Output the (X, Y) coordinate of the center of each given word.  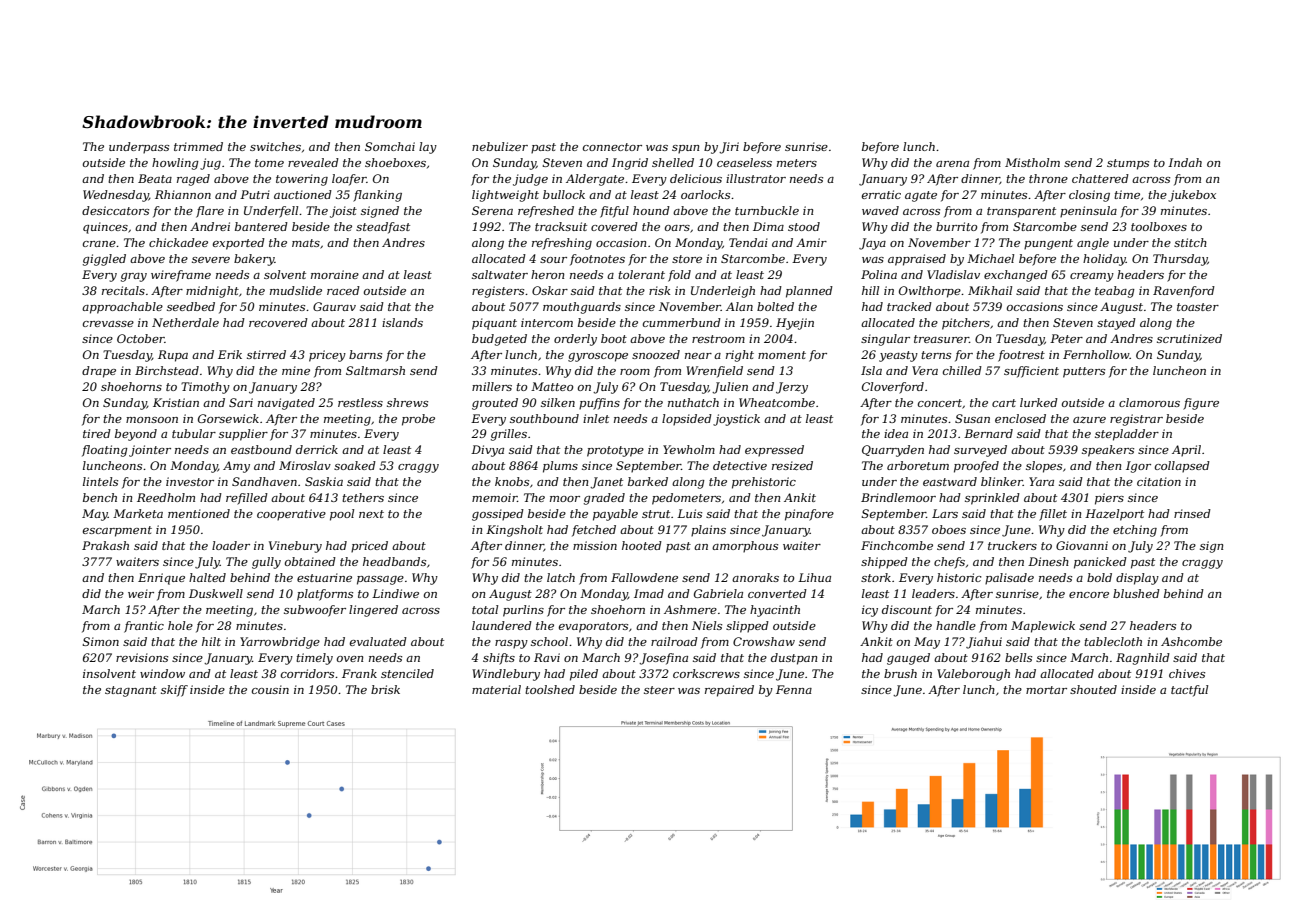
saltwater (500, 274)
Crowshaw (764, 641)
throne (1048, 178)
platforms (325, 595)
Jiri (729, 148)
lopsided (687, 420)
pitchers (966, 324)
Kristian (176, 402)
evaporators (593, 627)
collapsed (1182, 467)
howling (175, 164)
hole (180, 625)
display (1137, 579)
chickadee (178, 242)
